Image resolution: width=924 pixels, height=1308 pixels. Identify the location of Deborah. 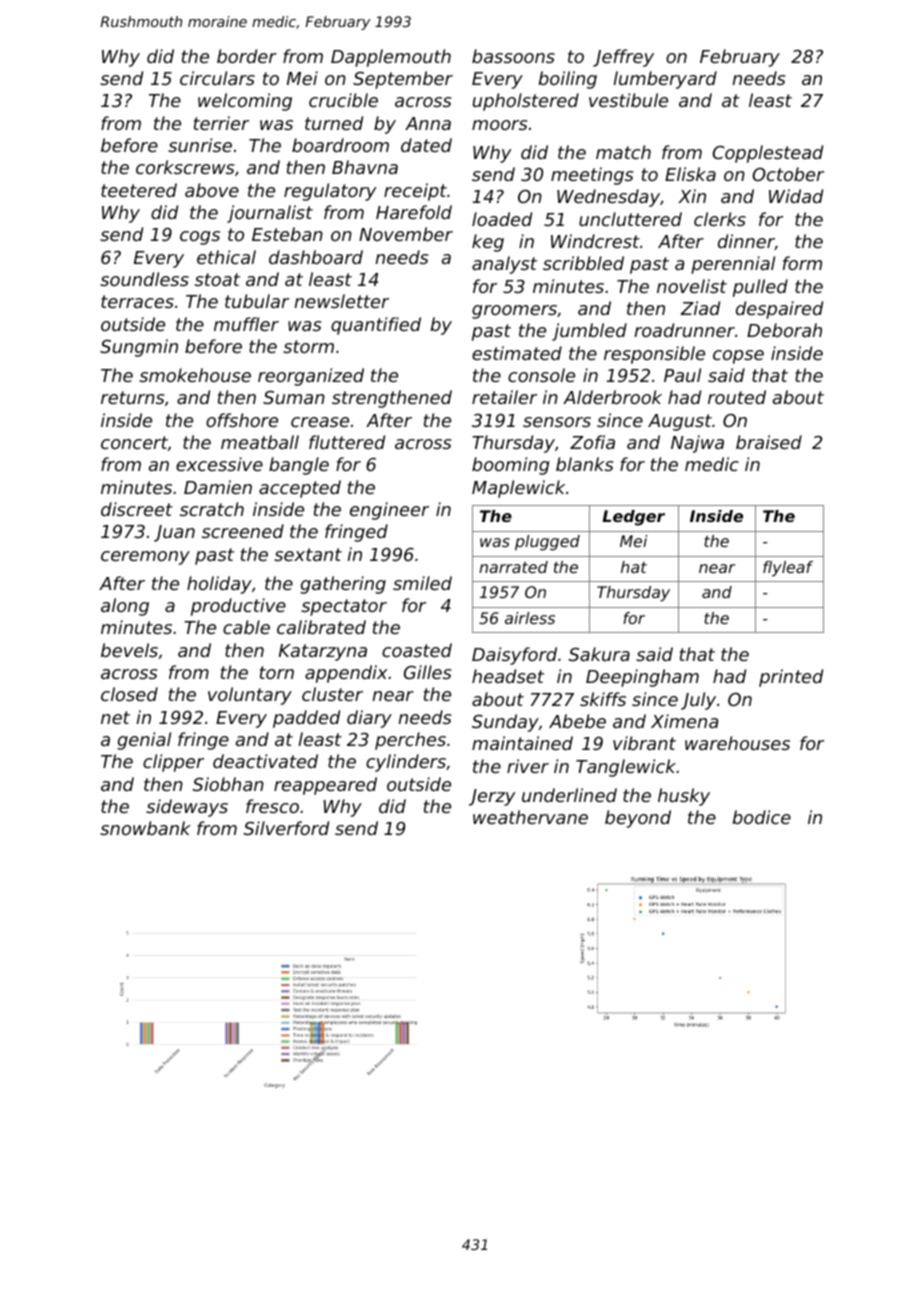
(784, 330).
